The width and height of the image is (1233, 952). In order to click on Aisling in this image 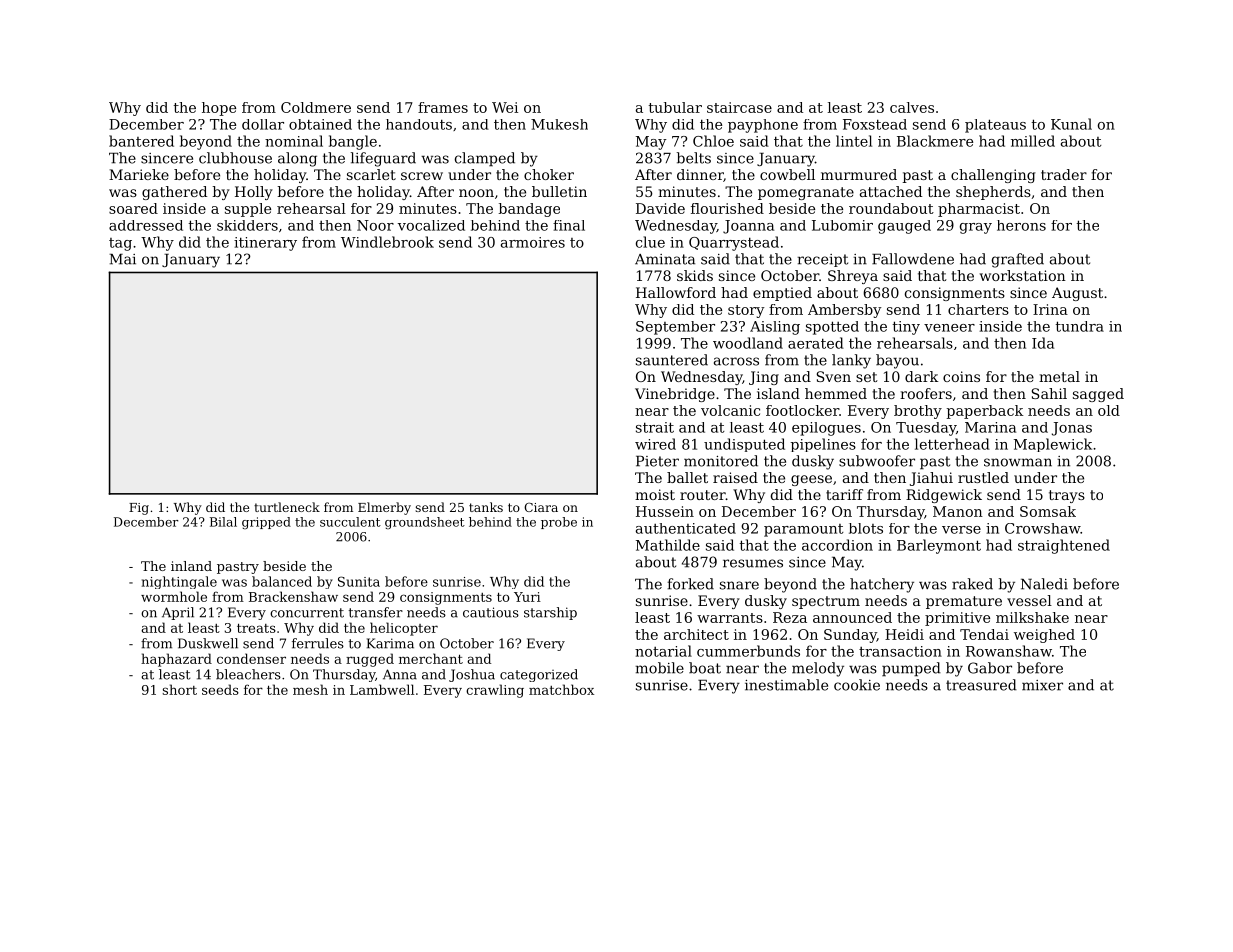, I will do `click(775, 328)`.
